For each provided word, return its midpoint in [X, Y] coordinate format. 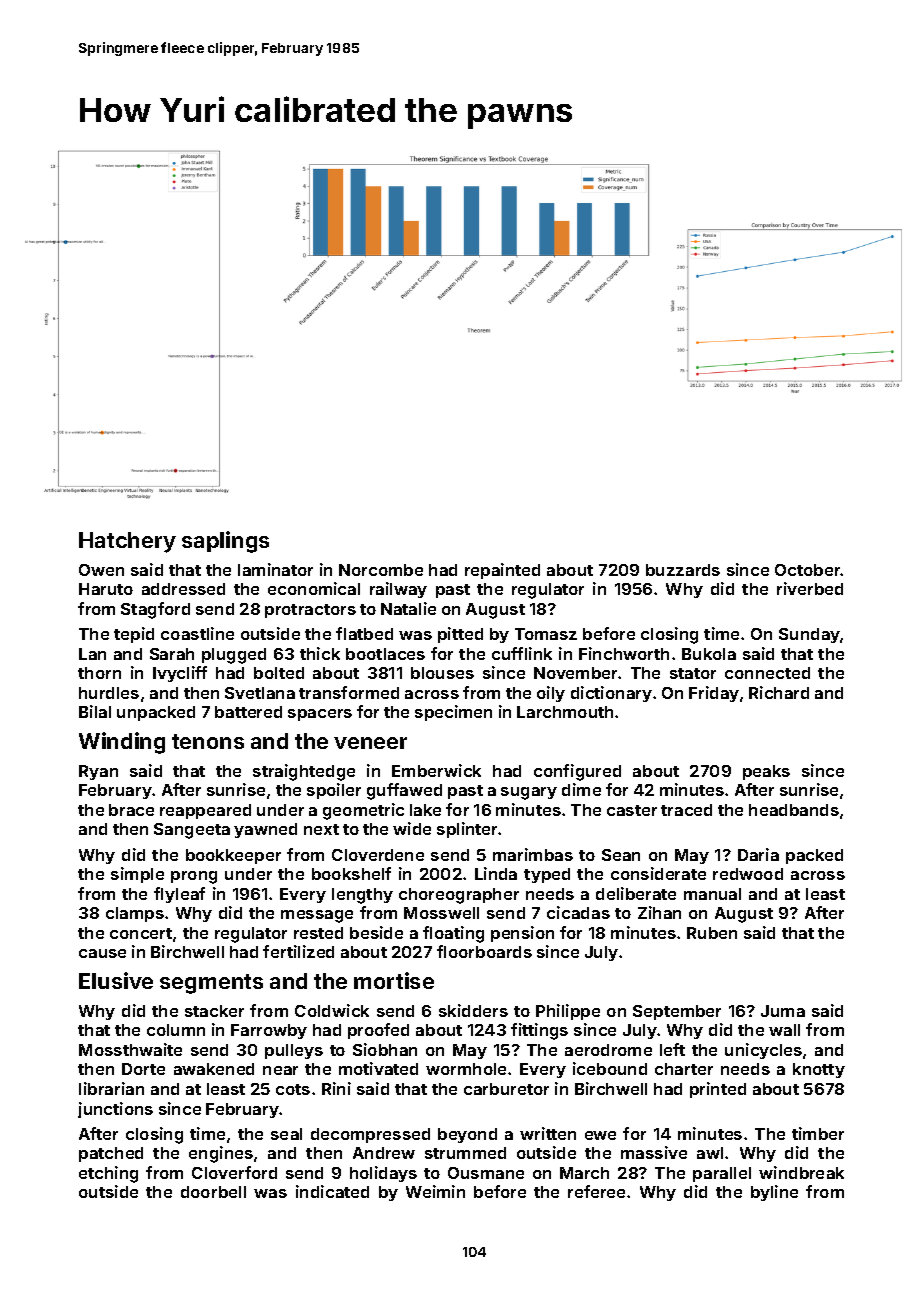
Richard [779, 692]
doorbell [213, 1192]
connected [767, 673]
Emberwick [436, 770]
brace [131, 810]
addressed [183, 589]
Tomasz [546, 634]
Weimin [435, 1191]
